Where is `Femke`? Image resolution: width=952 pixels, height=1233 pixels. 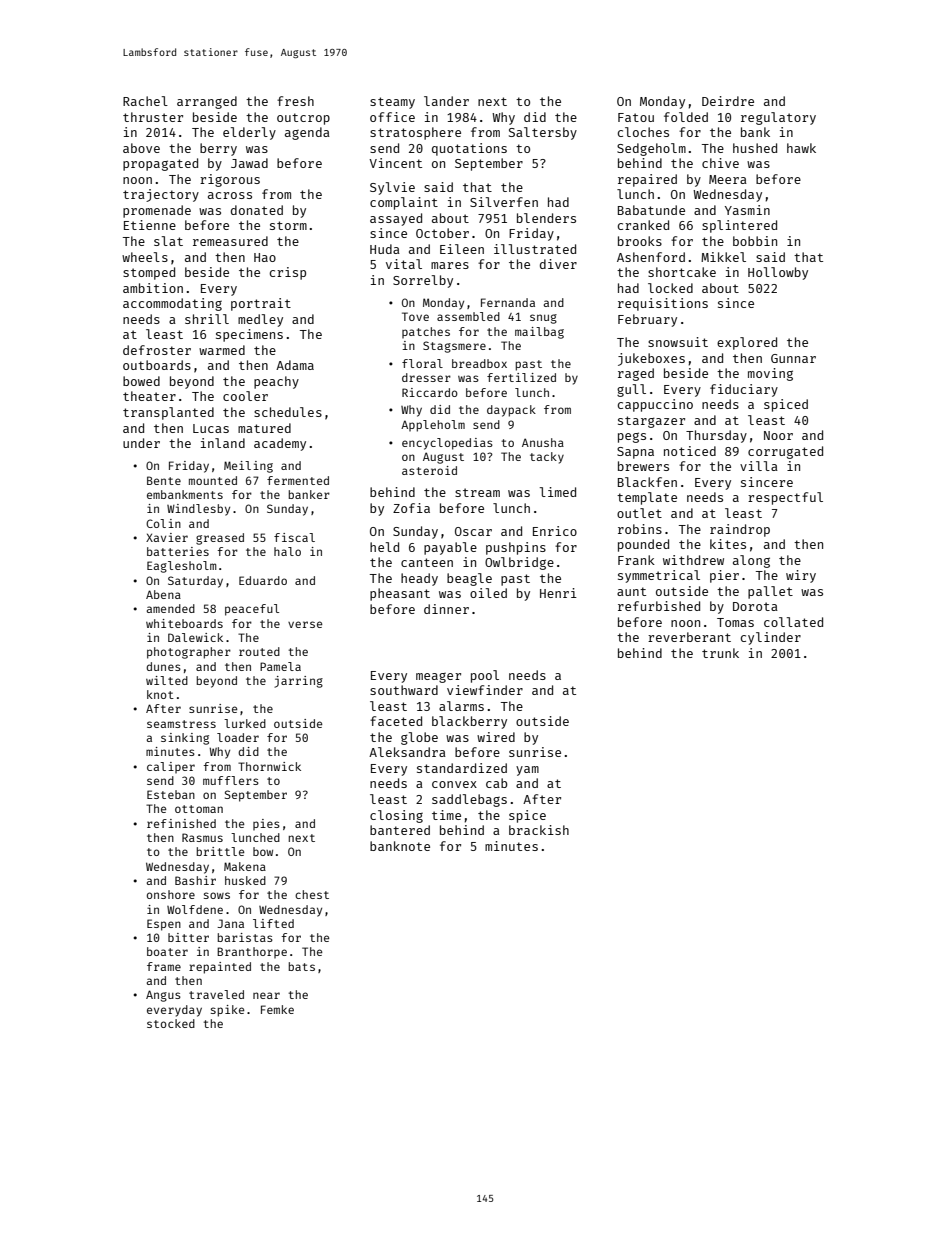
Femke is located at coordinates (277, 1009).
